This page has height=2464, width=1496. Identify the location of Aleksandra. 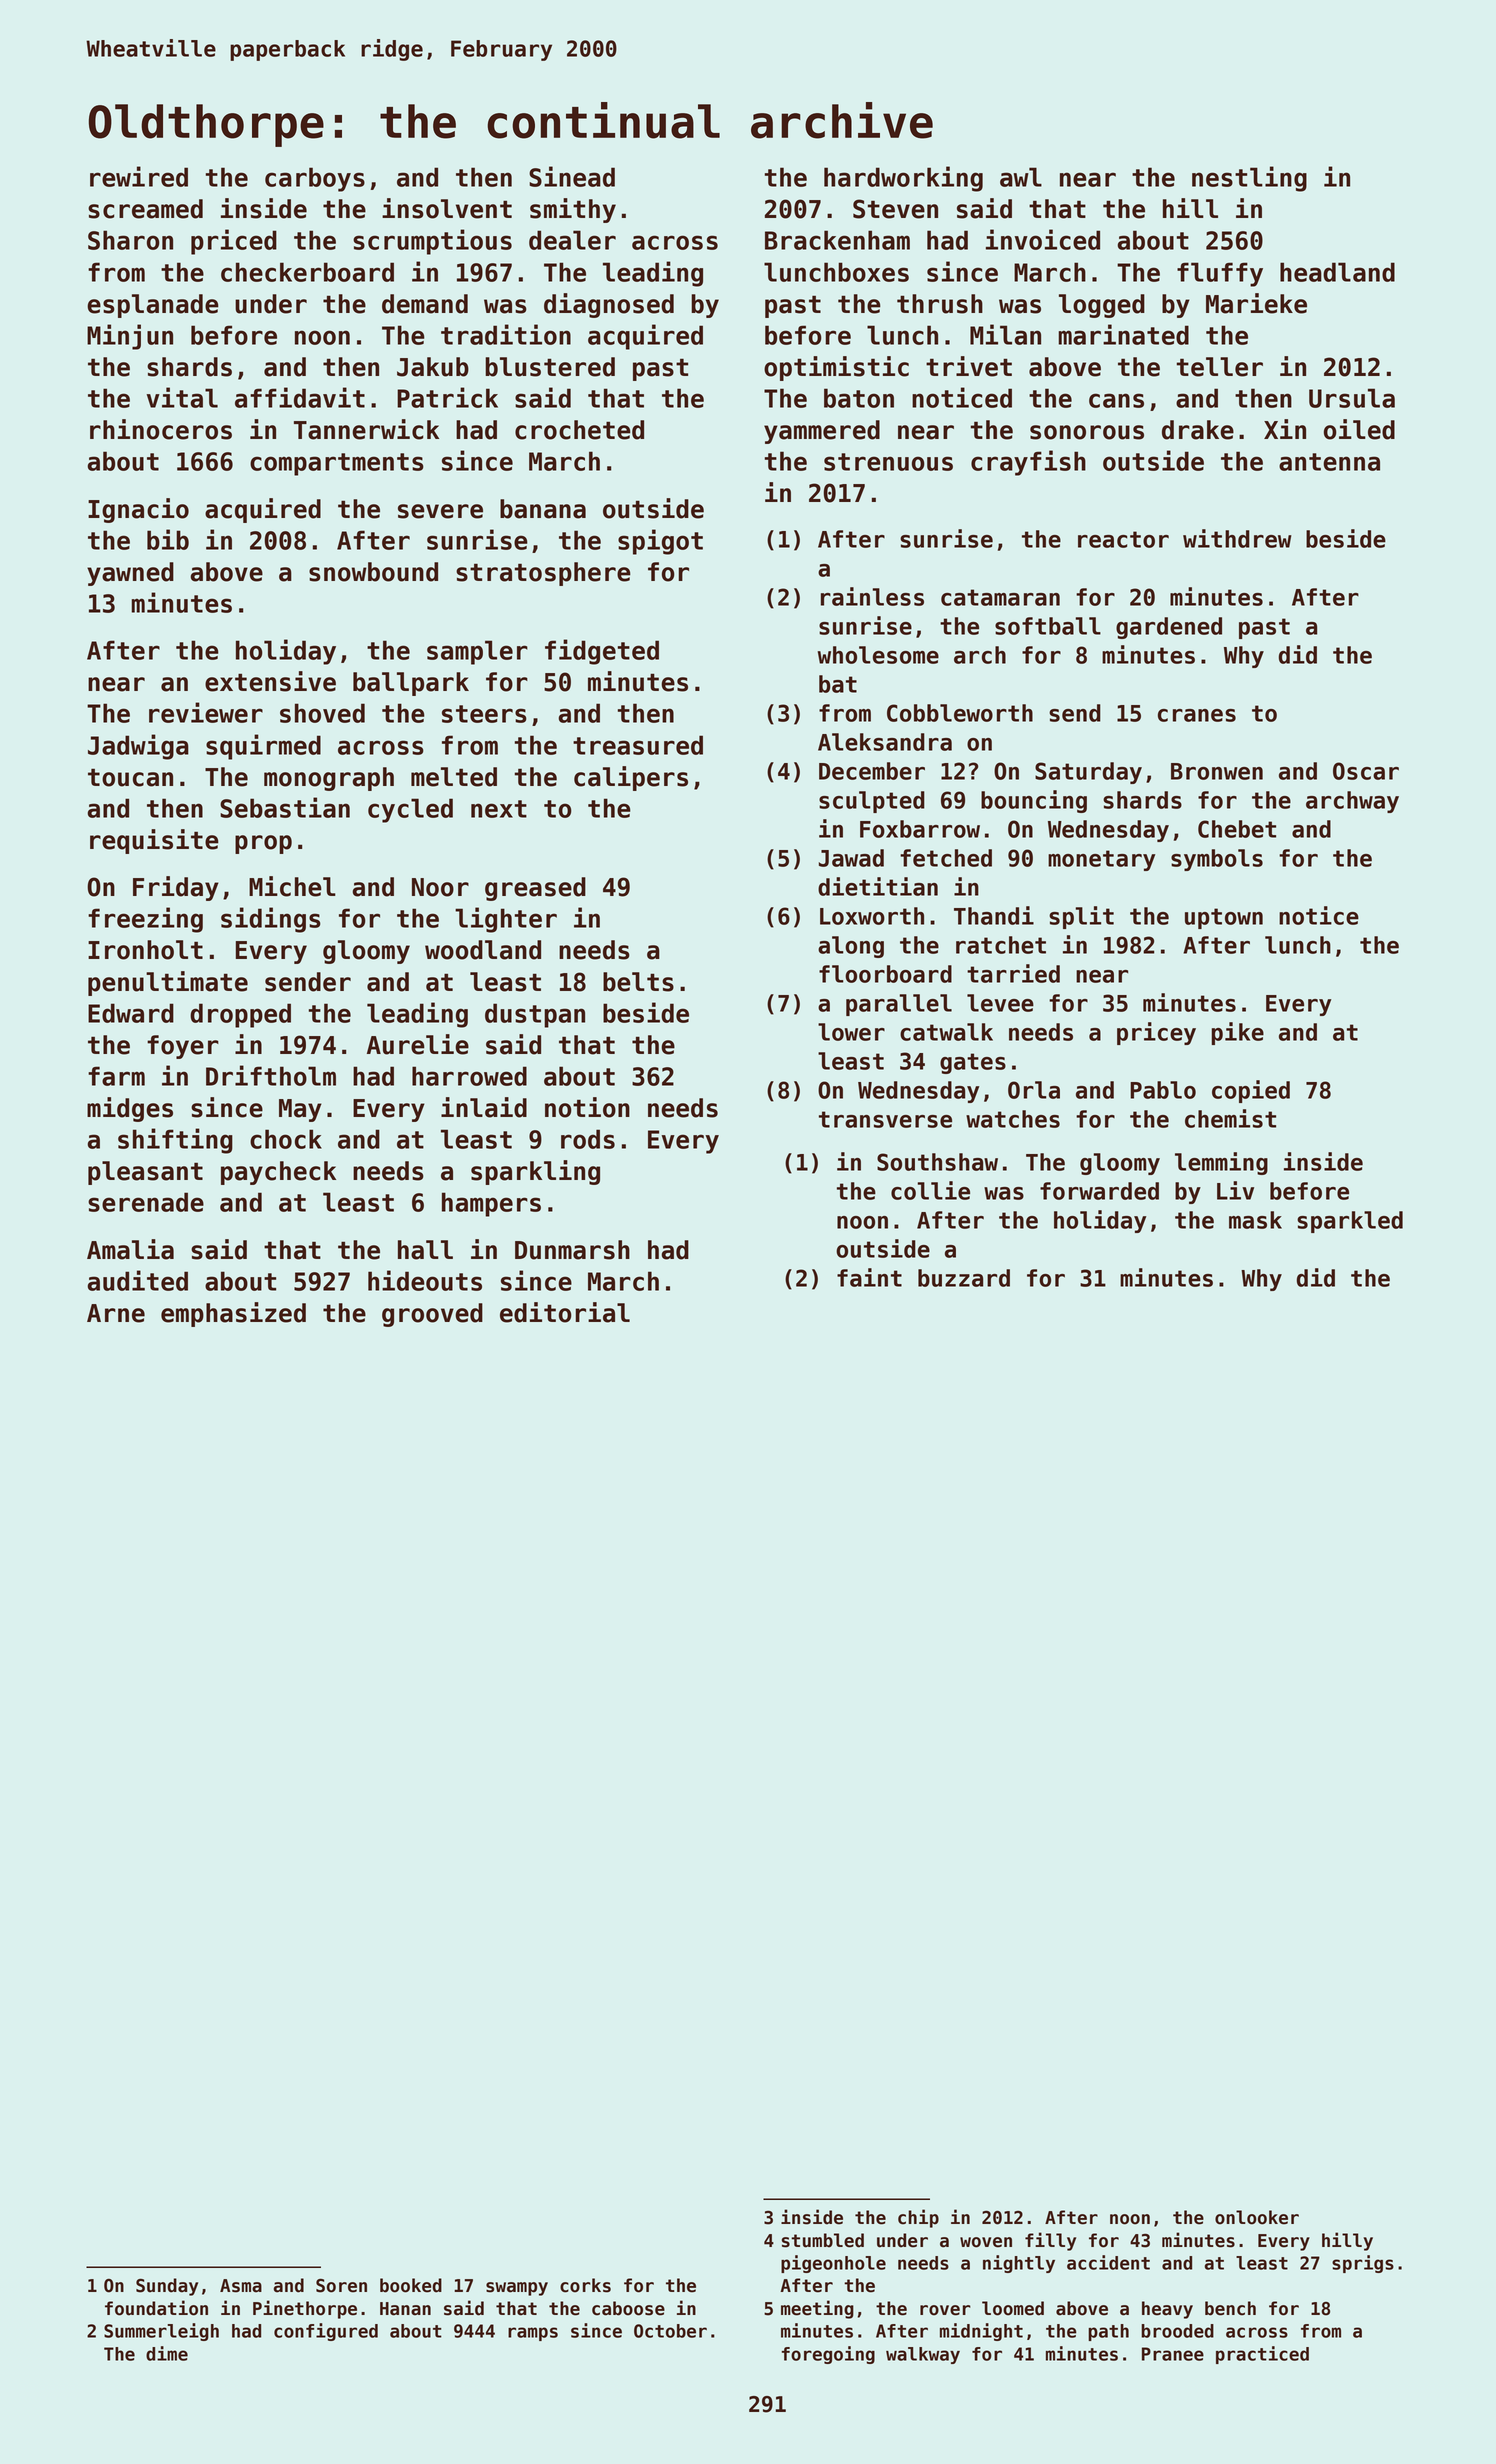
(885, 742).
